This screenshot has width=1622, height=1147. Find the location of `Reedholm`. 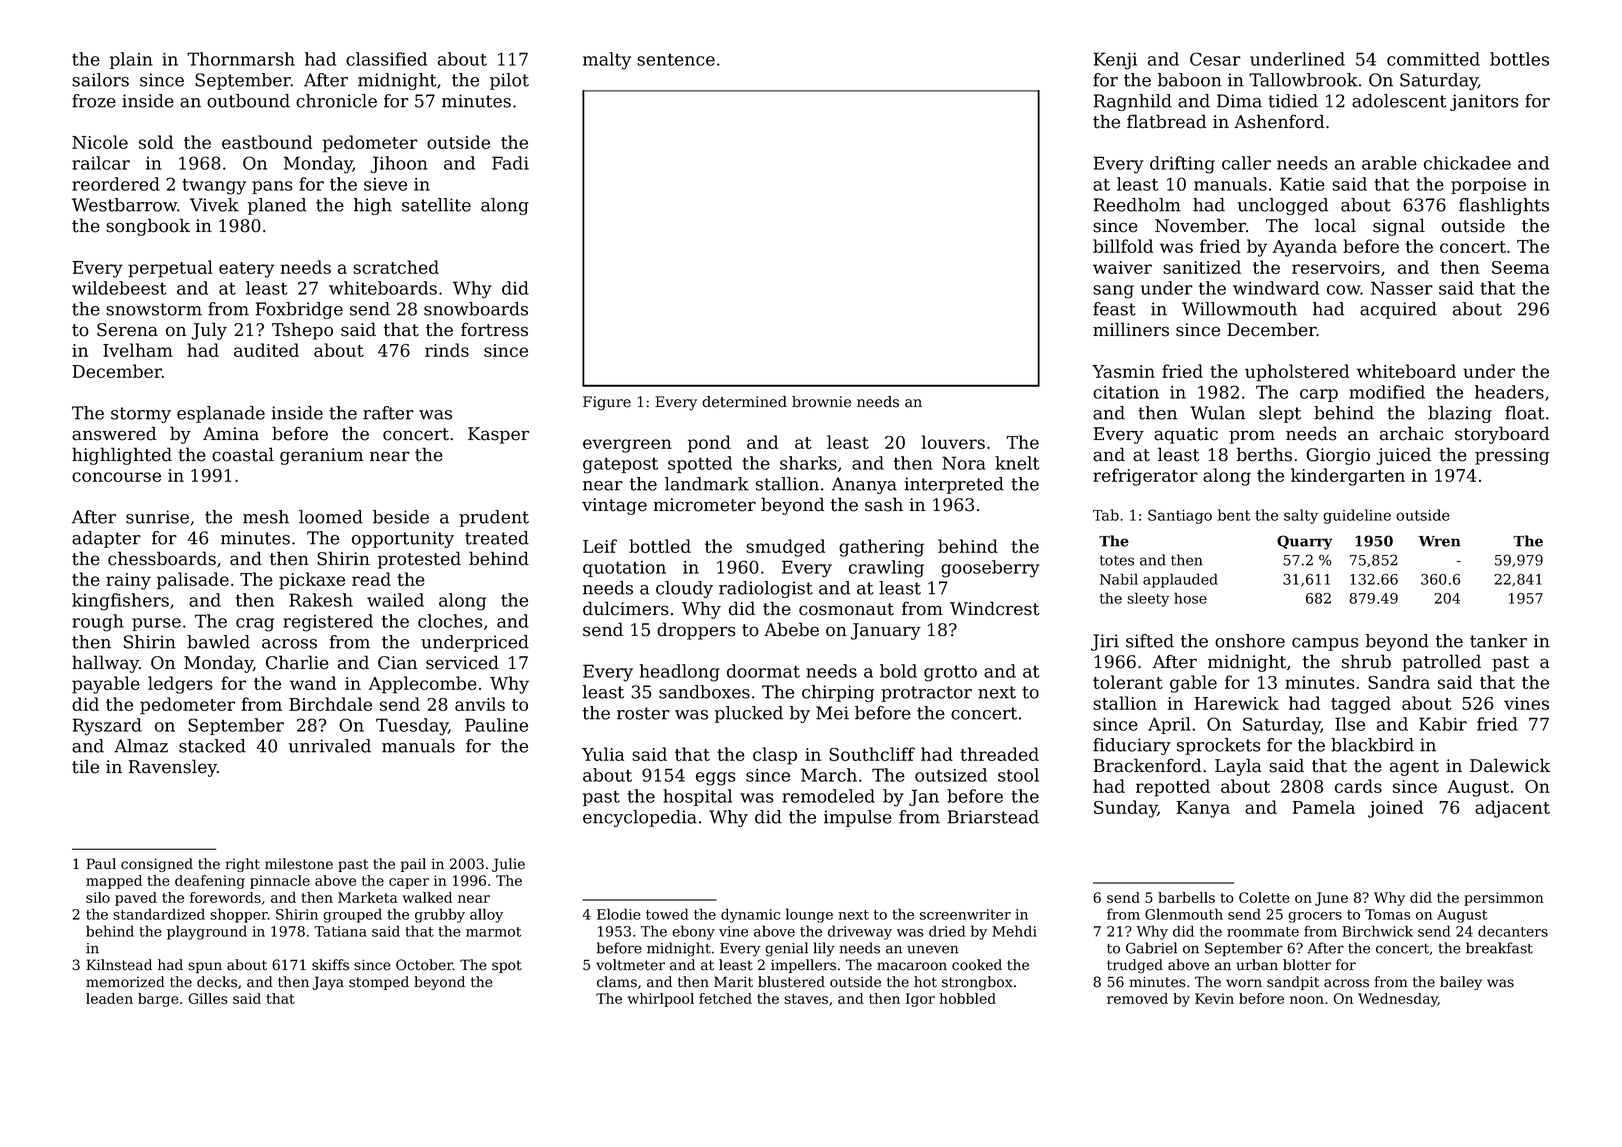

Reedholm is located at coordinates (1137, 205).
